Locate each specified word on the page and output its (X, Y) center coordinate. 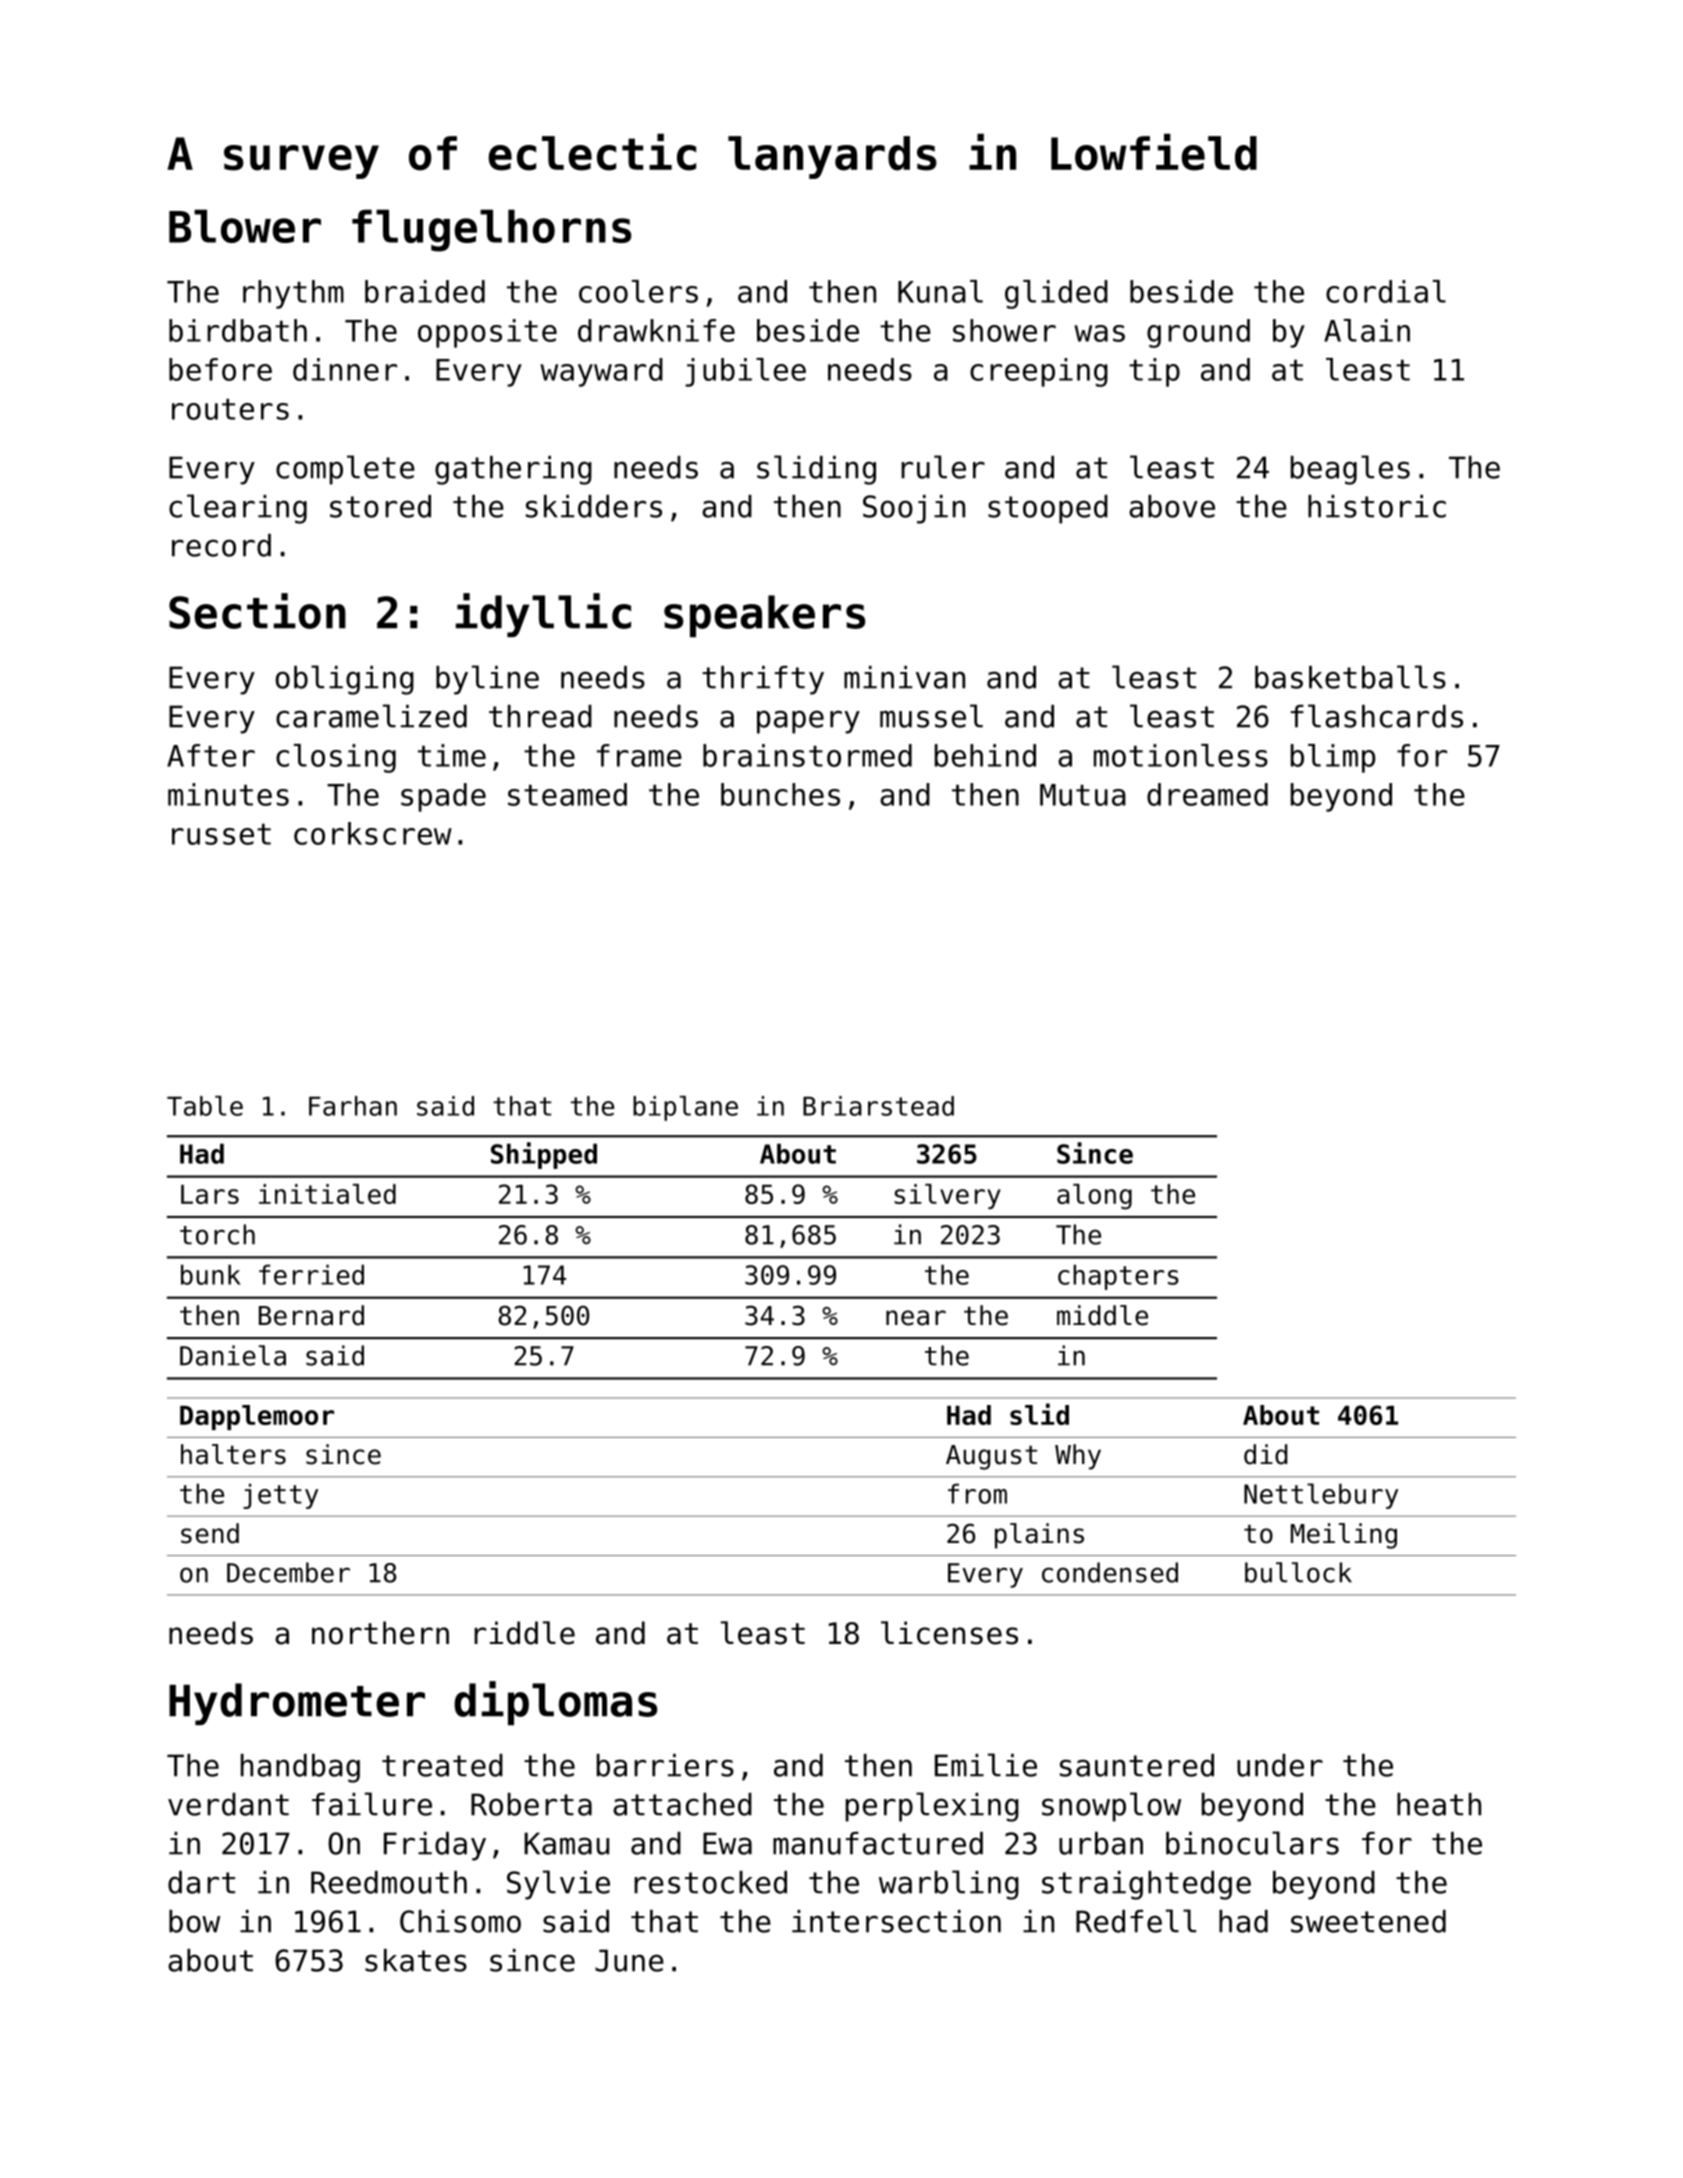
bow (194, 1921)
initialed (327, 1194)
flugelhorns (491, 230)
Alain (1367, 330)
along (1094, 1197)
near (916, 1318)
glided (1056, 294)
